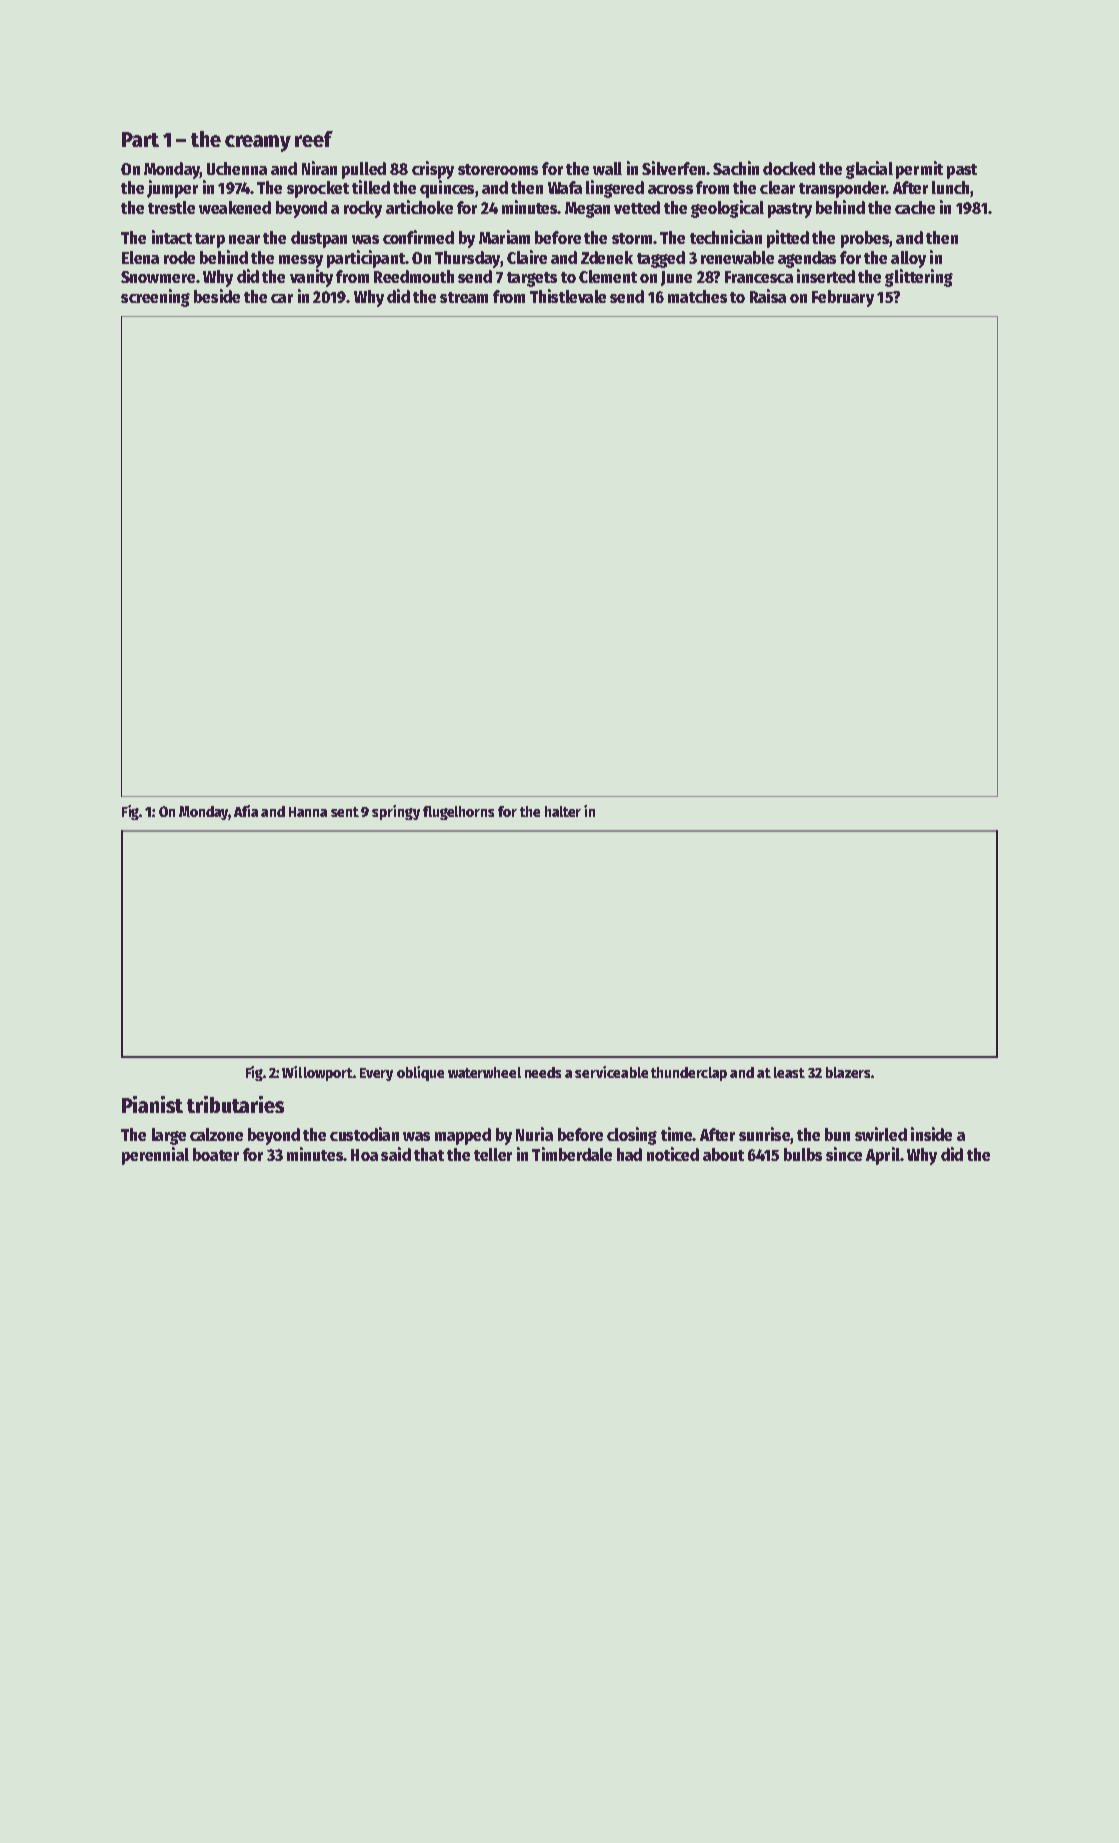  What do you see at coordinates (429, 1154) in the document?
I see `that` at bounding box center [429, 1154].
